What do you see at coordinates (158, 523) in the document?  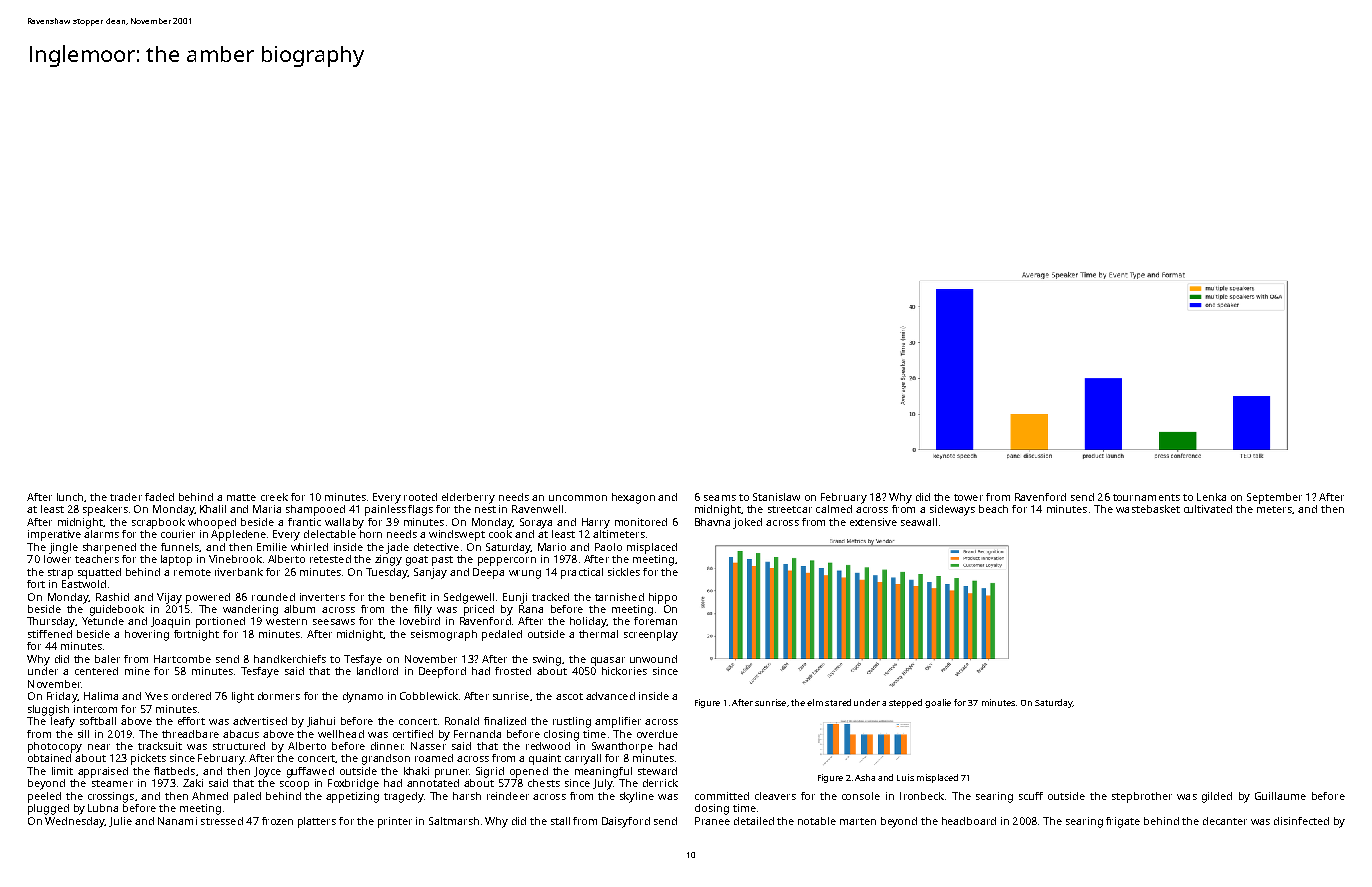 I see `scrapbook` at bounding box center [158, 523].
